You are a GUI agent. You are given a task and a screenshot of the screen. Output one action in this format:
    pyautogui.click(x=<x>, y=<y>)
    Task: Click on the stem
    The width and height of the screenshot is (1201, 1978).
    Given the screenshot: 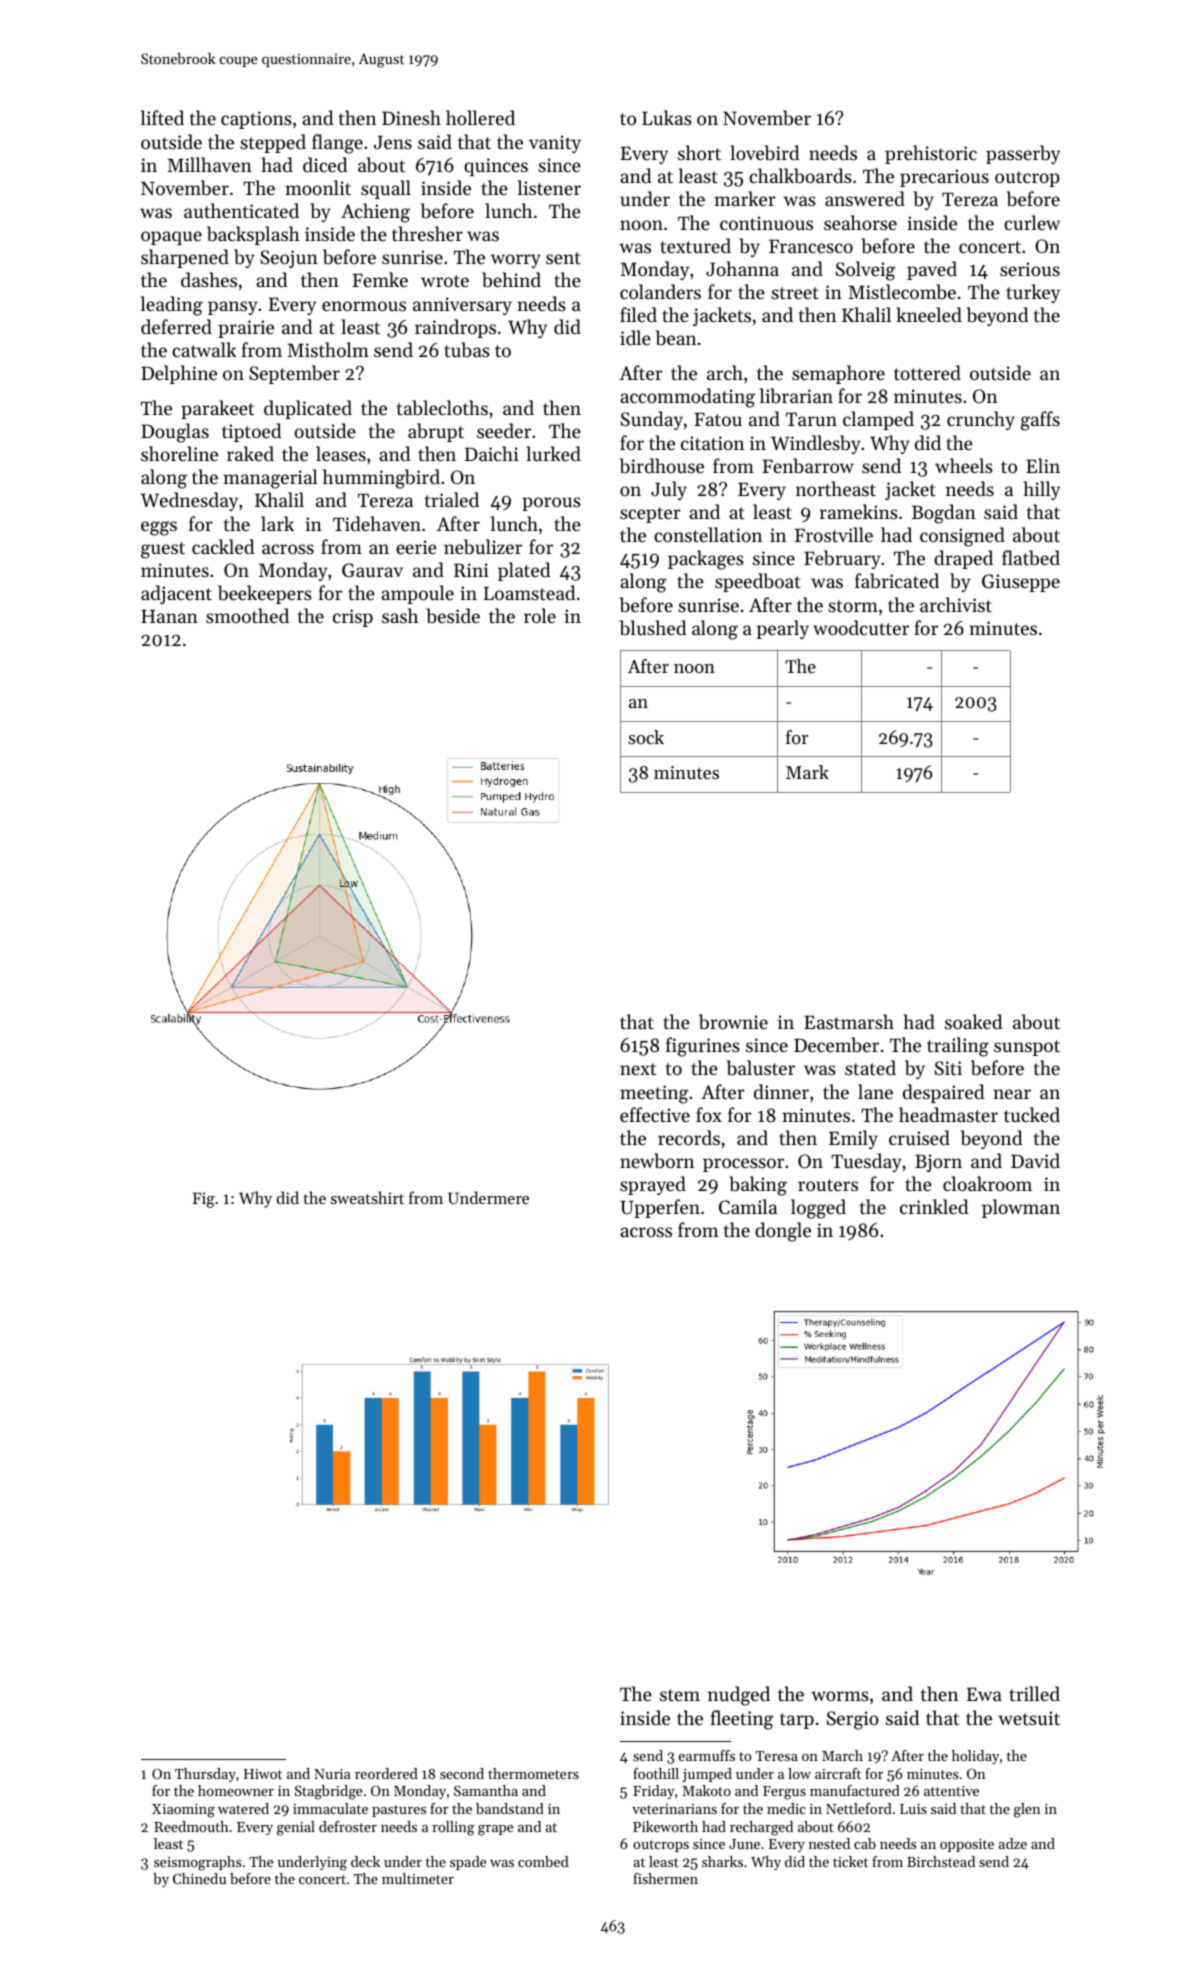 What is the action you would take?
    pyautogui.click(x=680, y=1695)
